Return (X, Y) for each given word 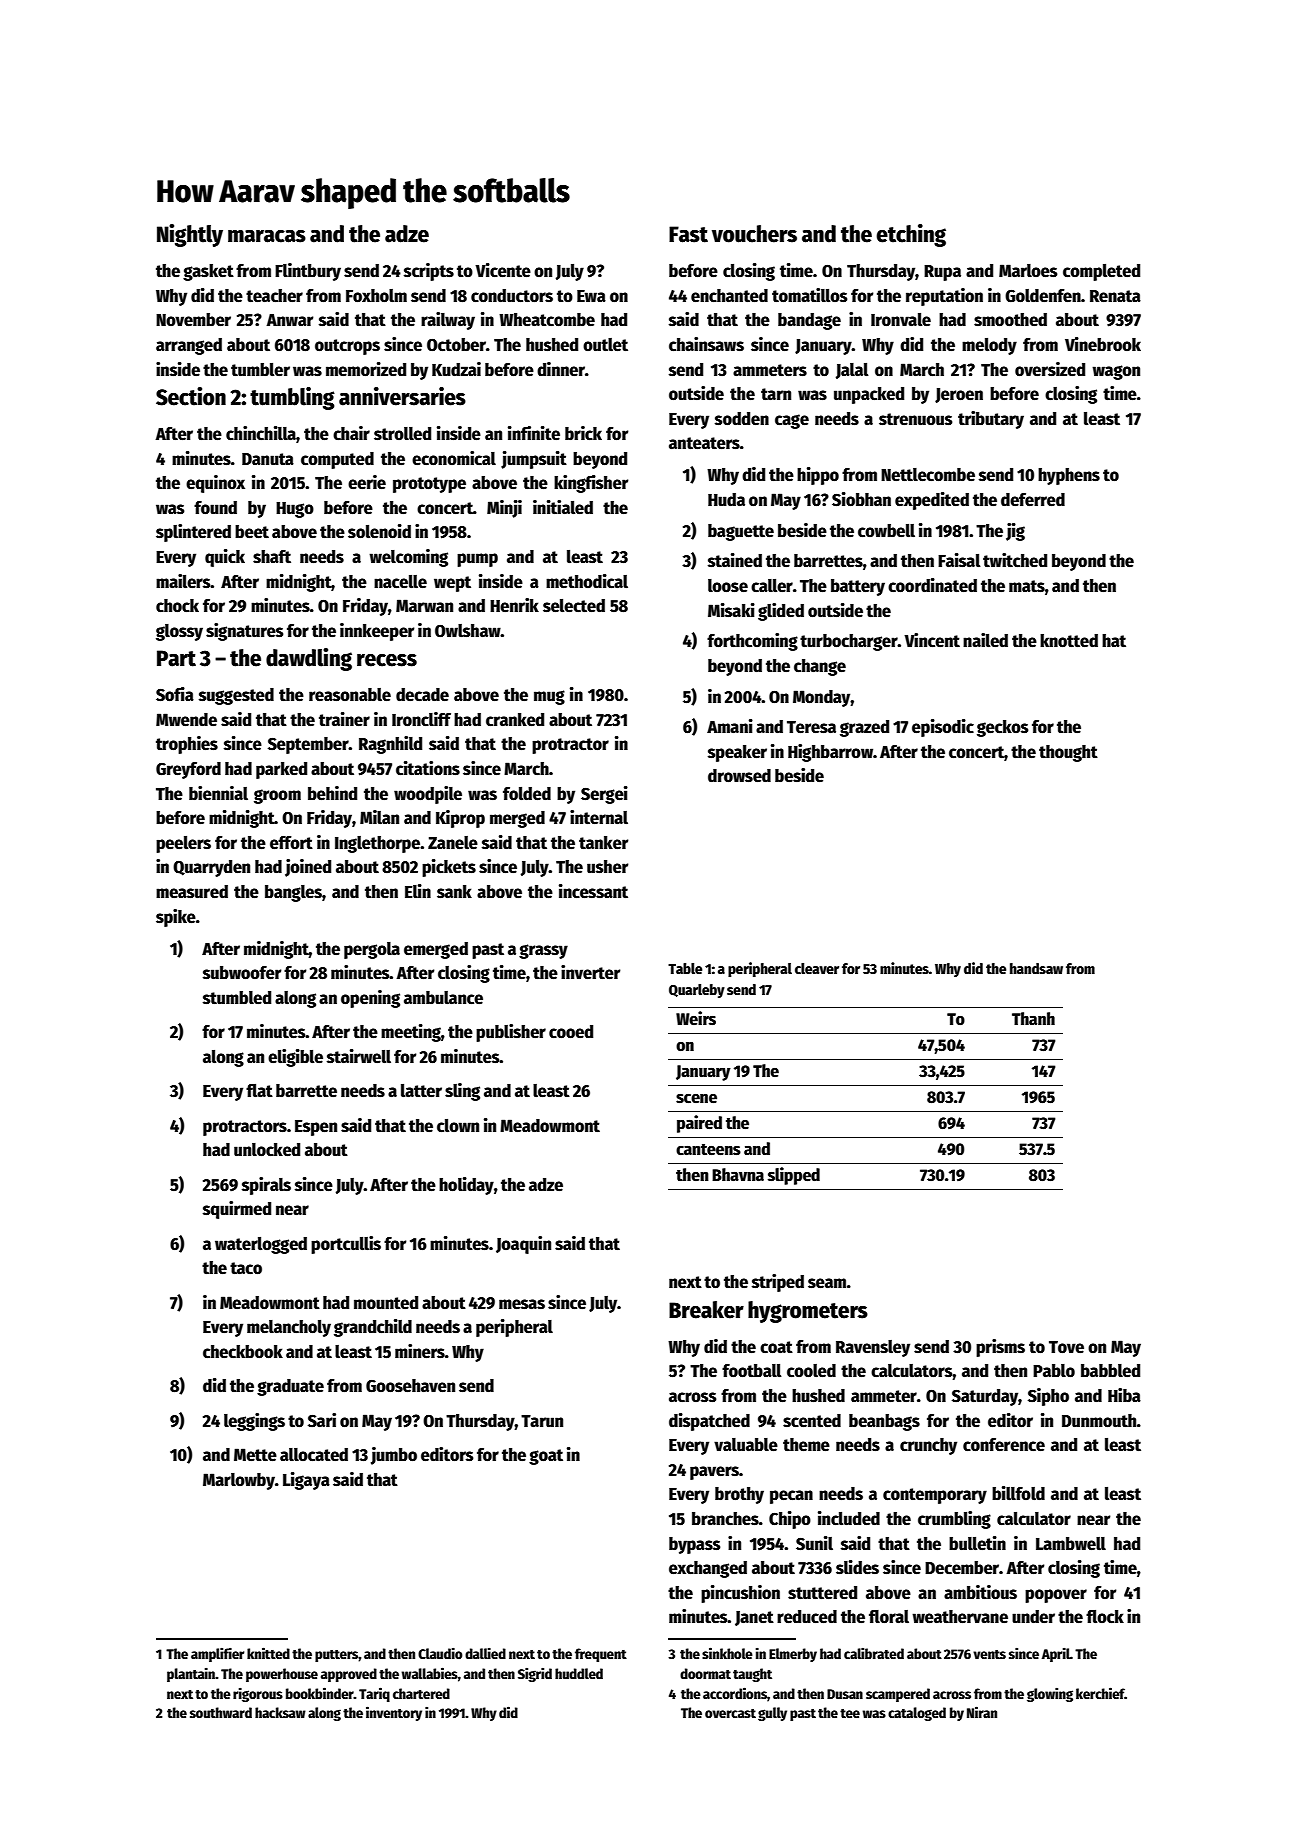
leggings (254, 1422)
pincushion (740, 1594)
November (193, 320)
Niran (982, 1712)
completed (1101, 272)
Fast (688, 234)
